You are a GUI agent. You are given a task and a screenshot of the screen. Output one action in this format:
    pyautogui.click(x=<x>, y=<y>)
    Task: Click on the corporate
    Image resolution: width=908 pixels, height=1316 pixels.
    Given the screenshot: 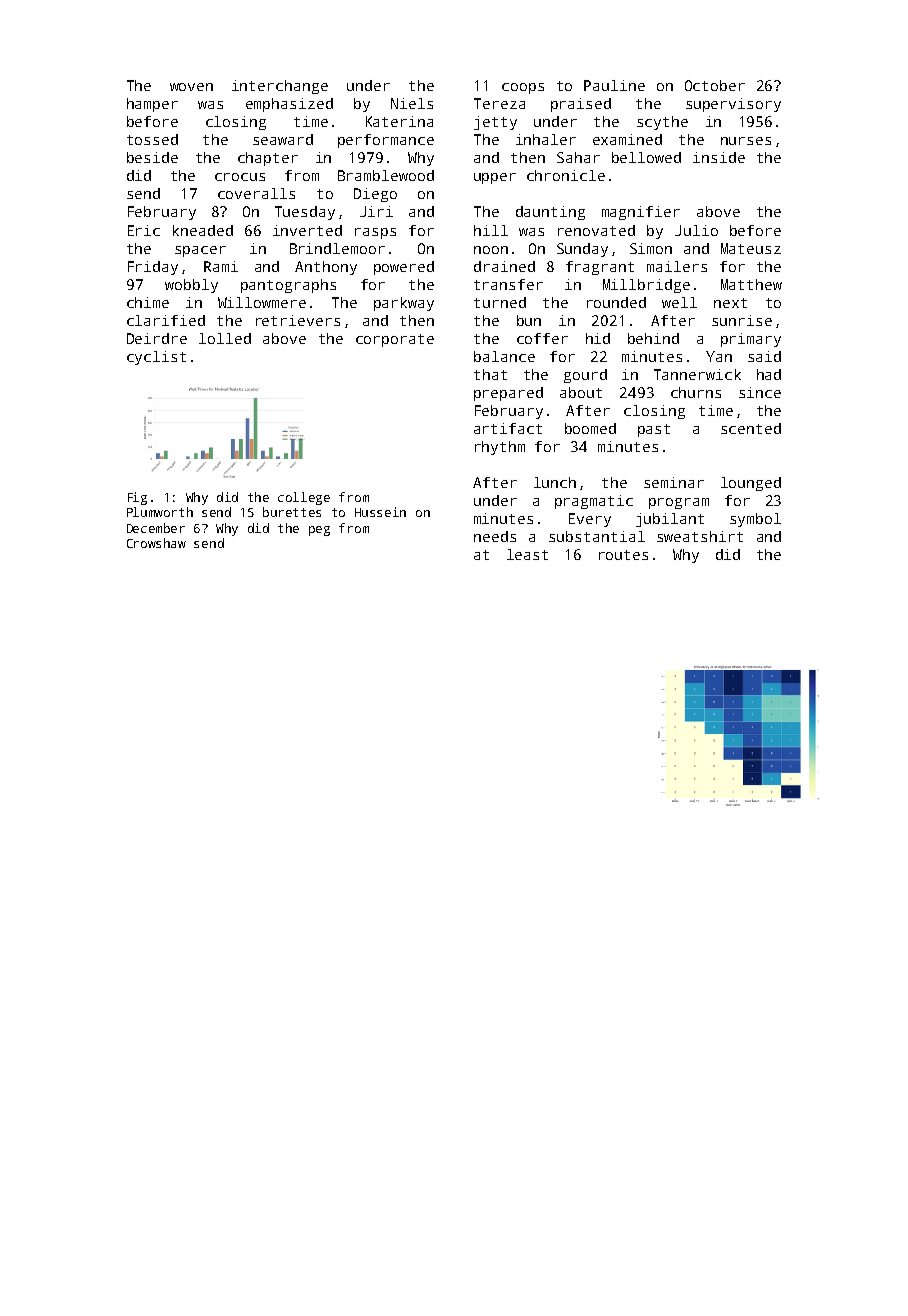 What is the action you would take?
    pyautogui.click(x=395, y=340)
